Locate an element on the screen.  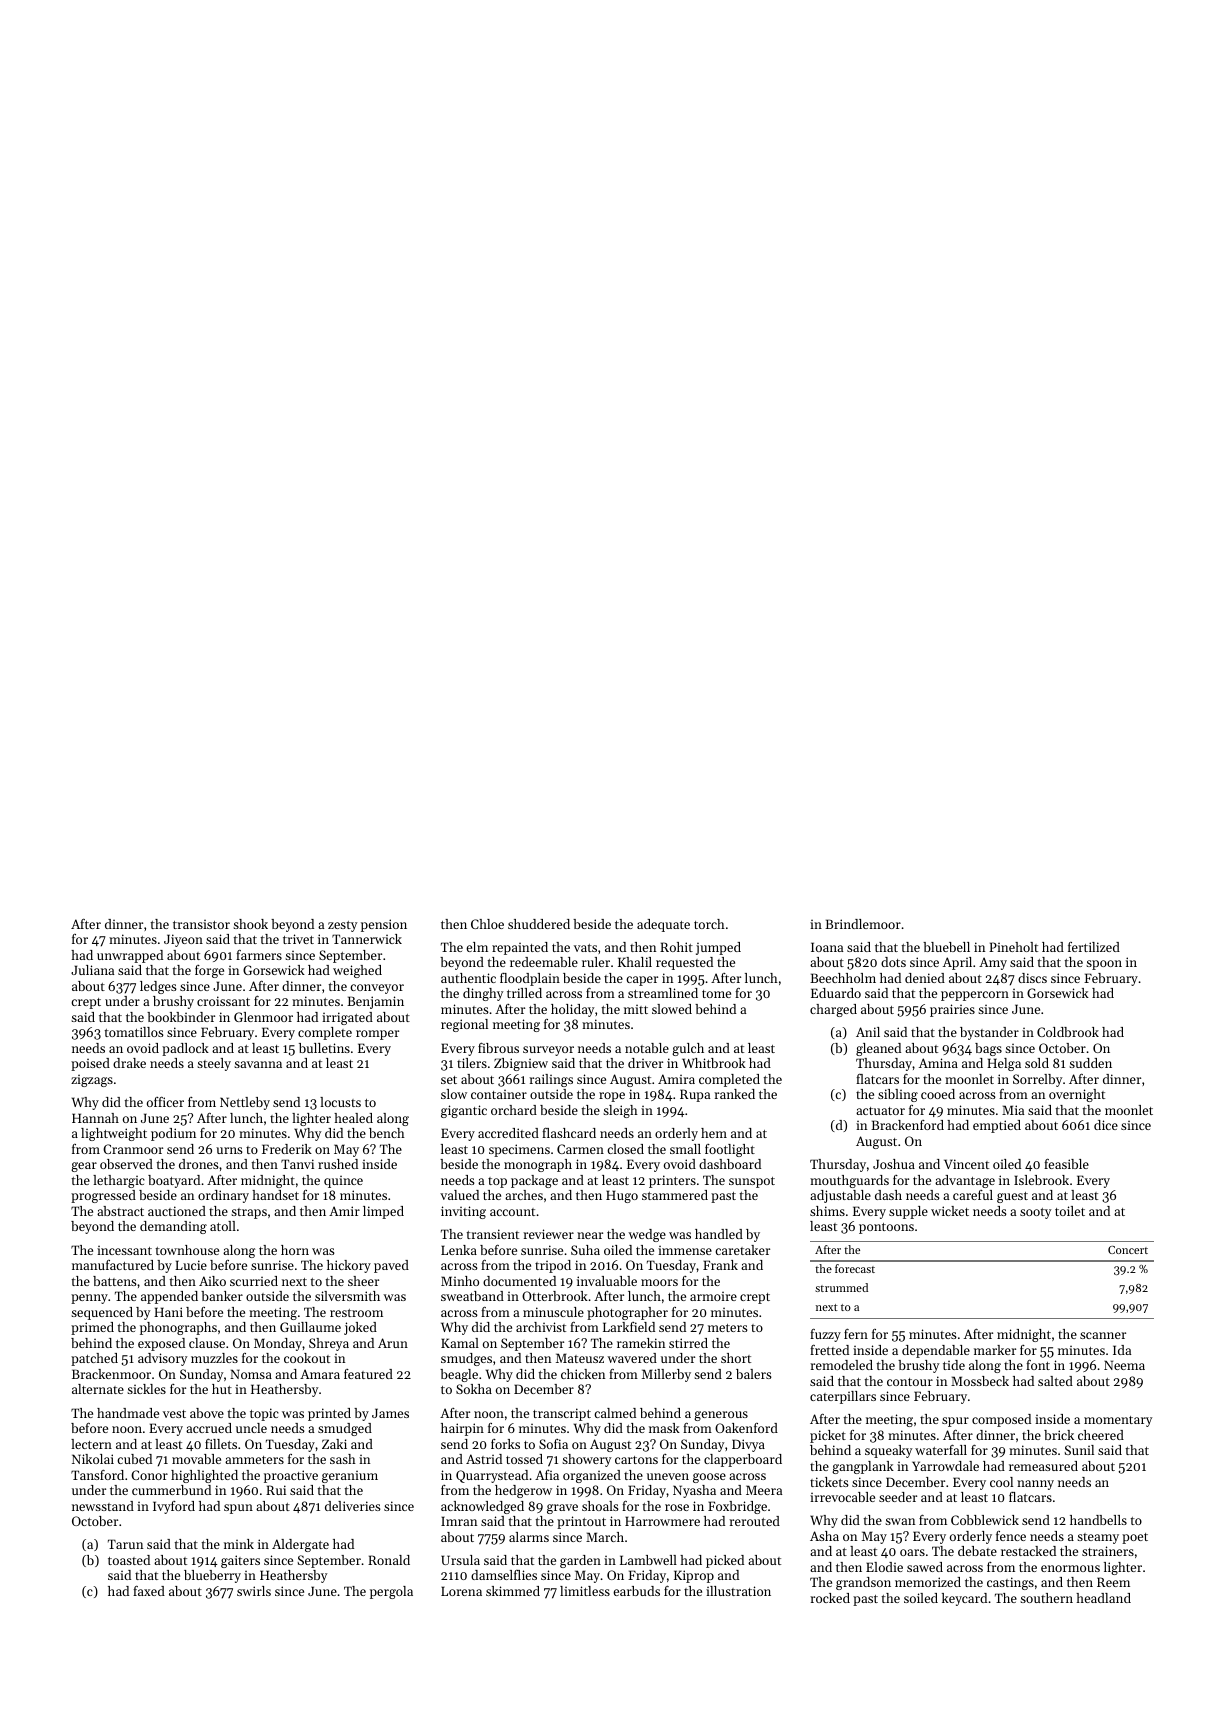
Hugo is located at coordinates (622, 1196).
